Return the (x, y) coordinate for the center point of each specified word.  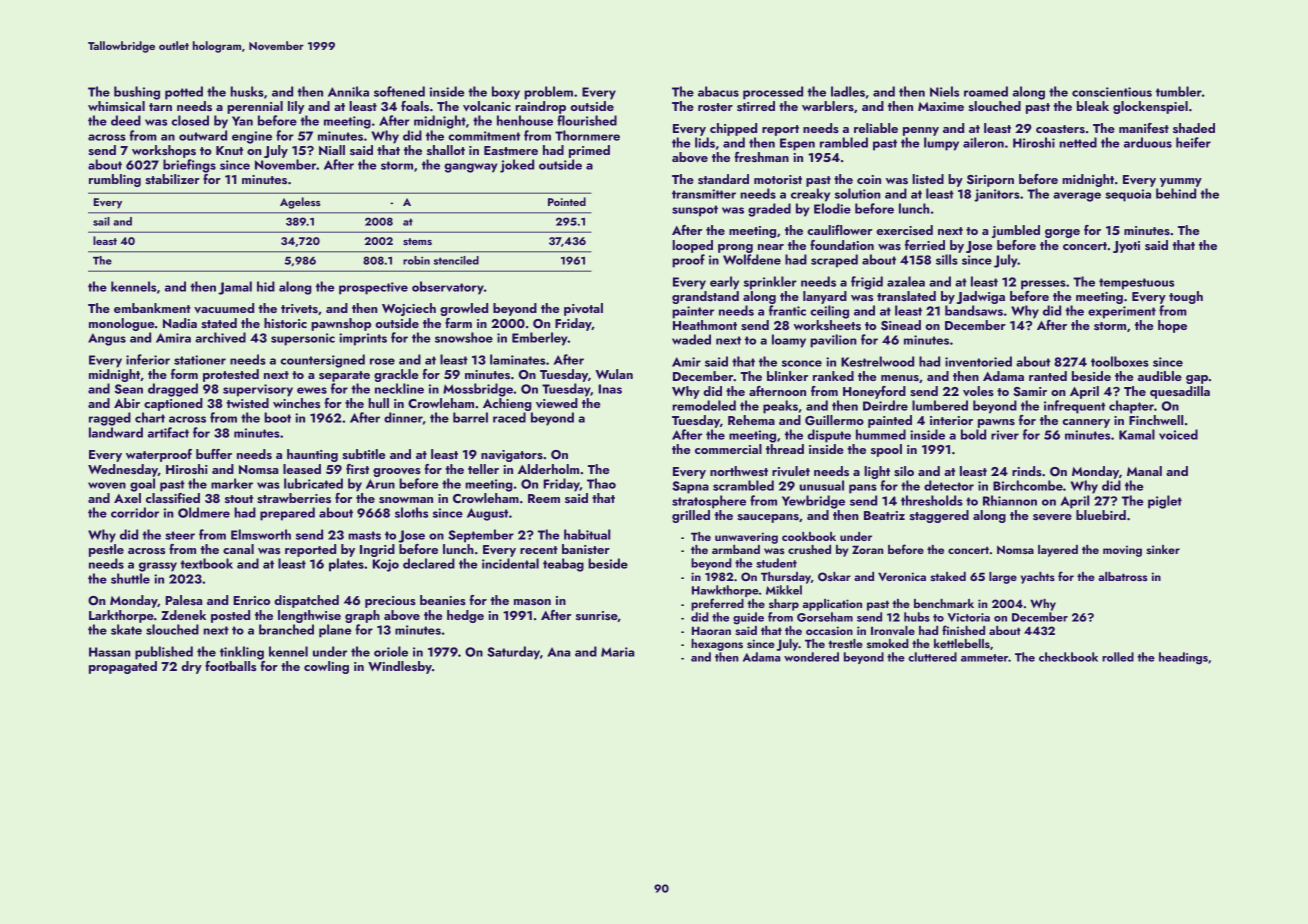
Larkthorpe (121, 616)
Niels (944, 91)
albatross (1123, 576)
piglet (1165, 502)
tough (1186, 297)
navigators (512, 456)
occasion (829, 630)
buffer (214, 454)
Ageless (300, 203)
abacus (718, 91)
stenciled (456, 260)
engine (252, 137)
